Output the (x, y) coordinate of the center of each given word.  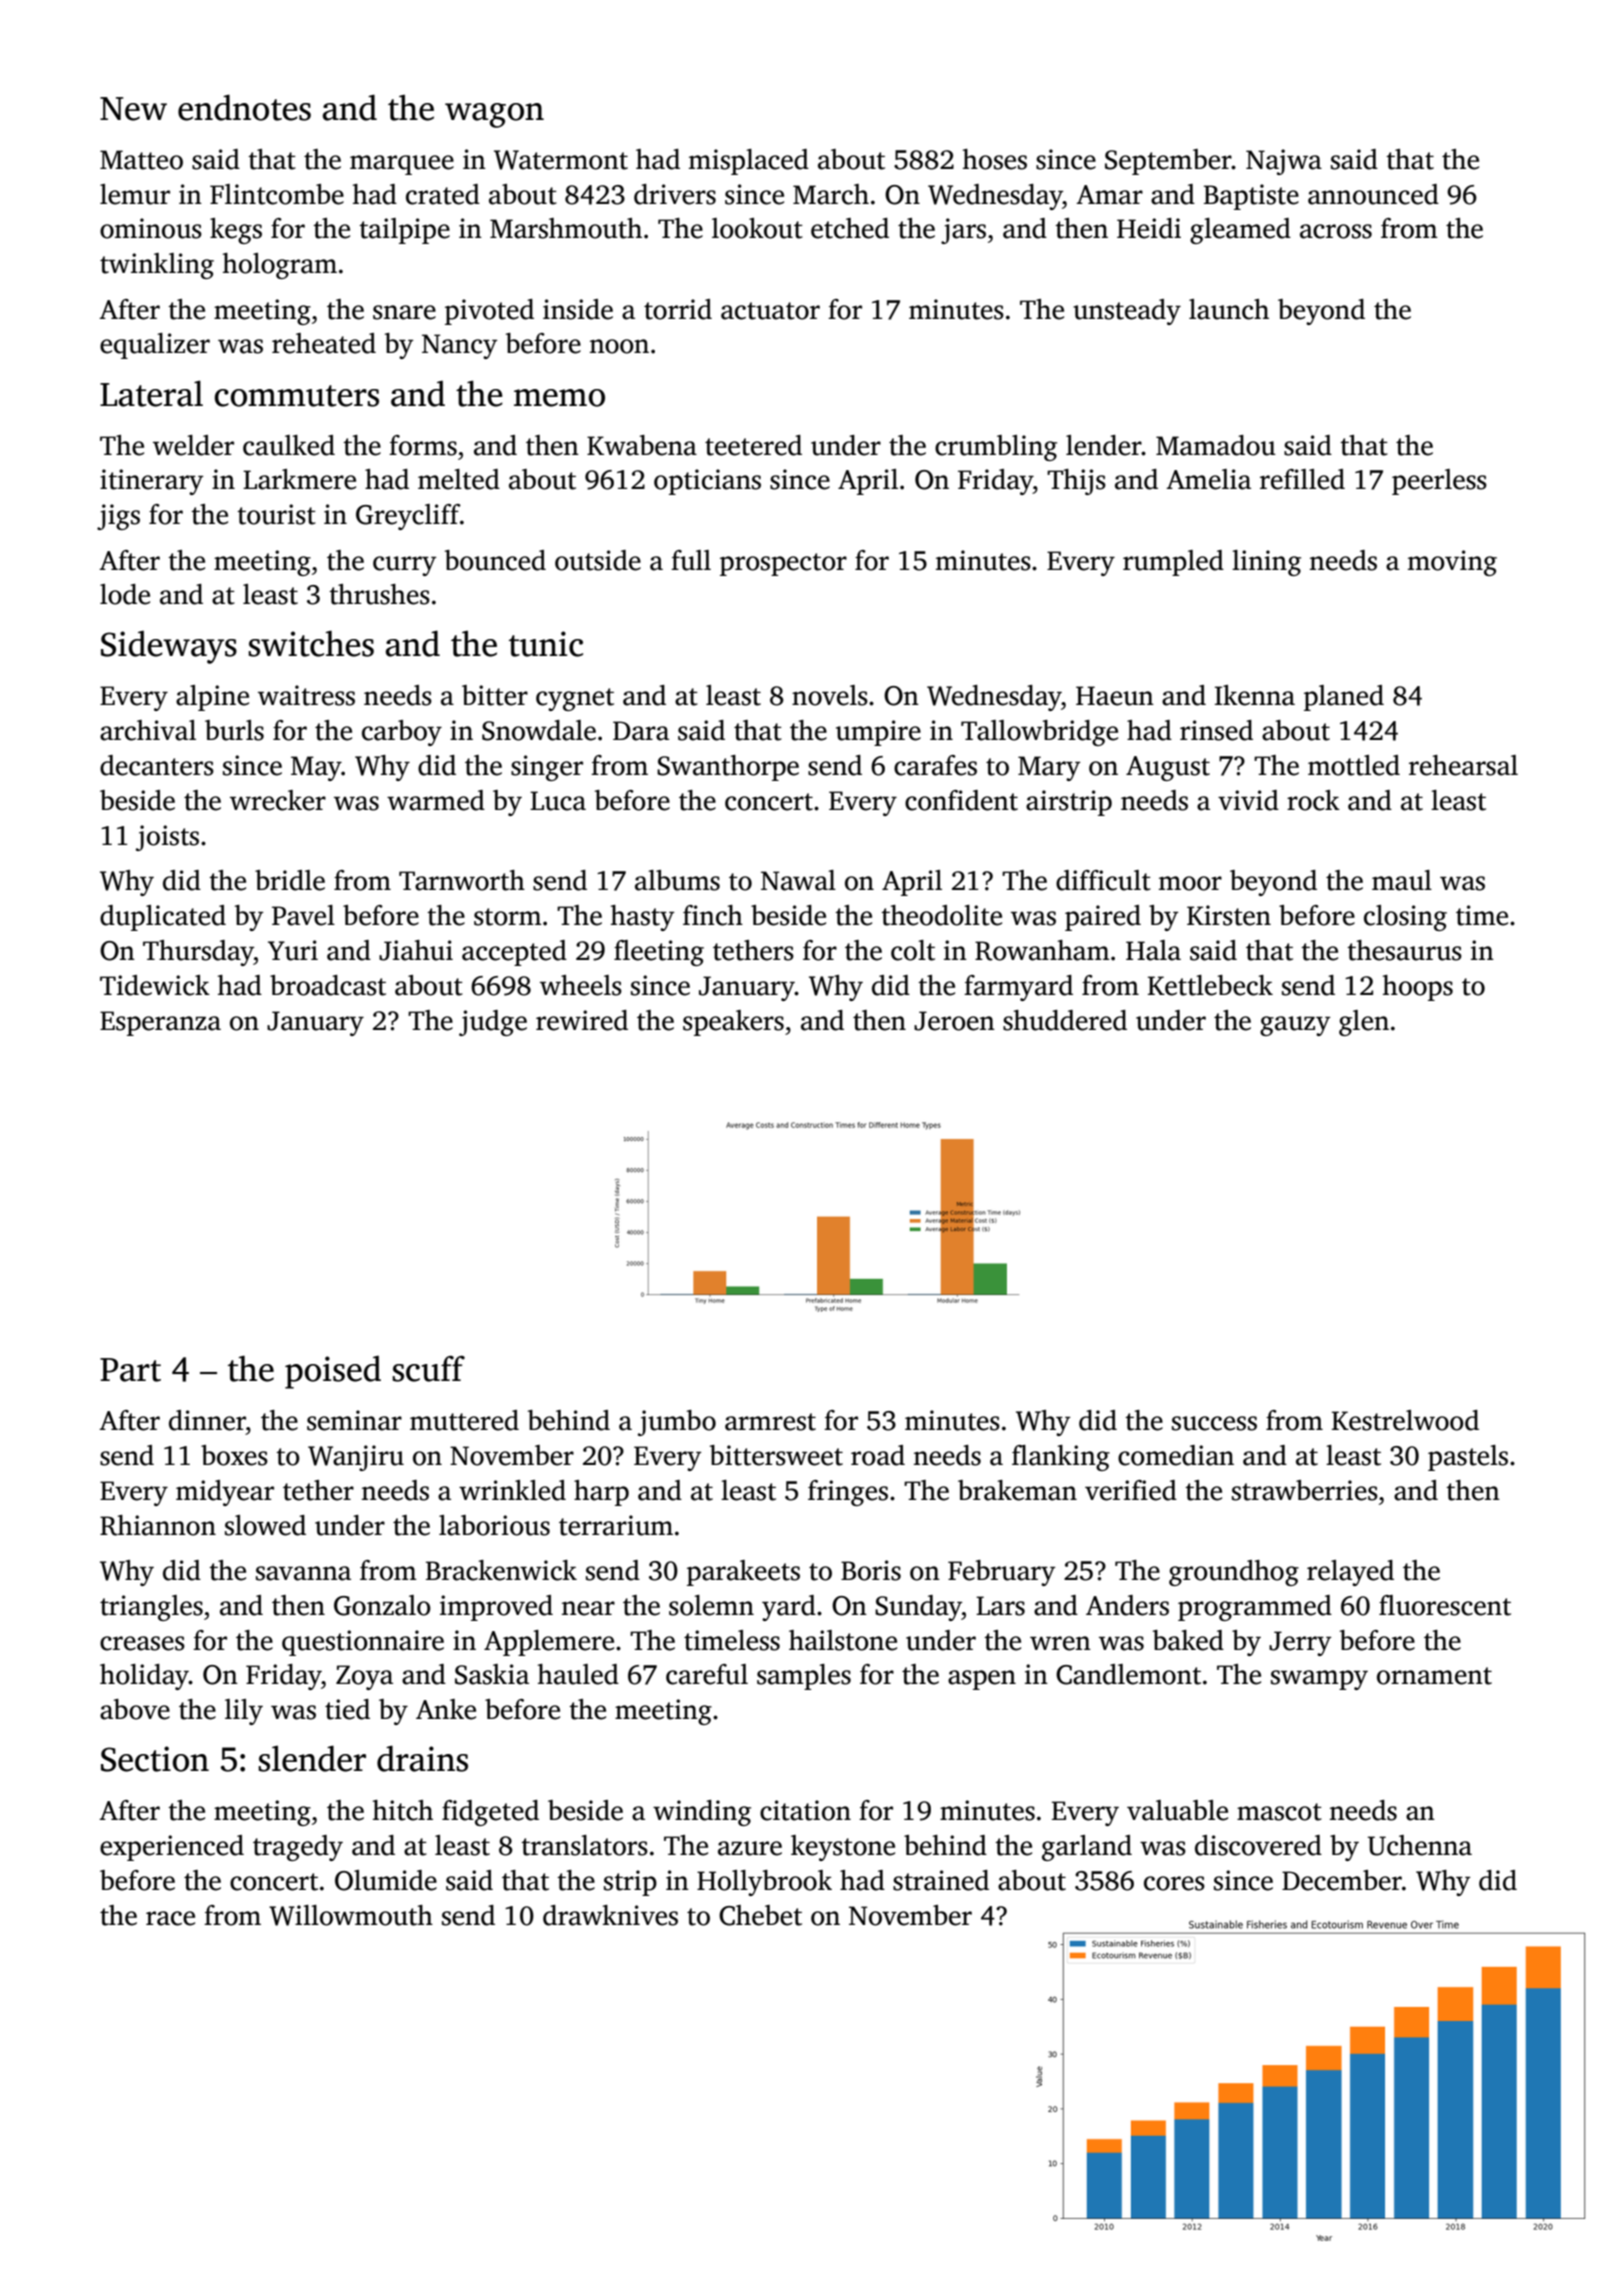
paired (1103, 918)
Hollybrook (764, 1883)
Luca (558, 801)
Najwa (1284, 162)
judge (493, 1023)
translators (584, 1845)
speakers (733, 1023)
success (1214, 1423)
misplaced (749, 162)
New (133, 109)
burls (234, 730)
